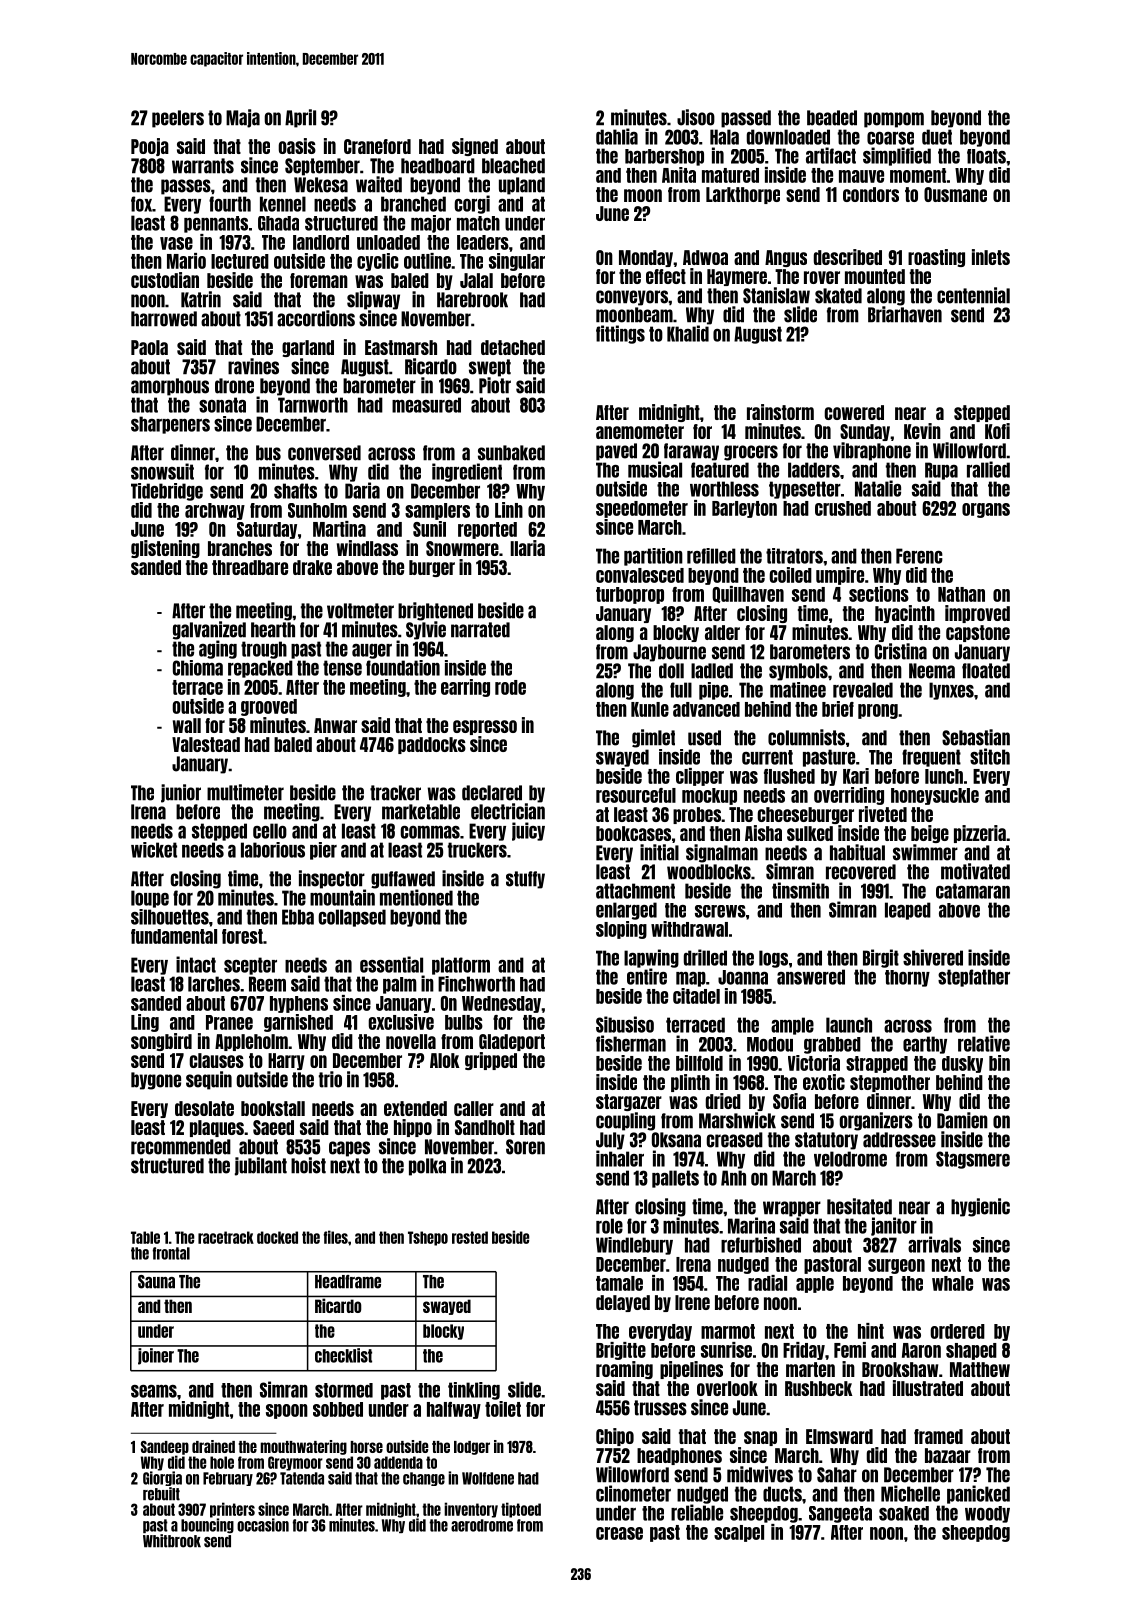 Image resolution: width=1141 pixels, height=1613 pixels. What do you see at coordinates (691, 452) in the screenshot?
I see `faraway` at bounding box center [691, 452].
